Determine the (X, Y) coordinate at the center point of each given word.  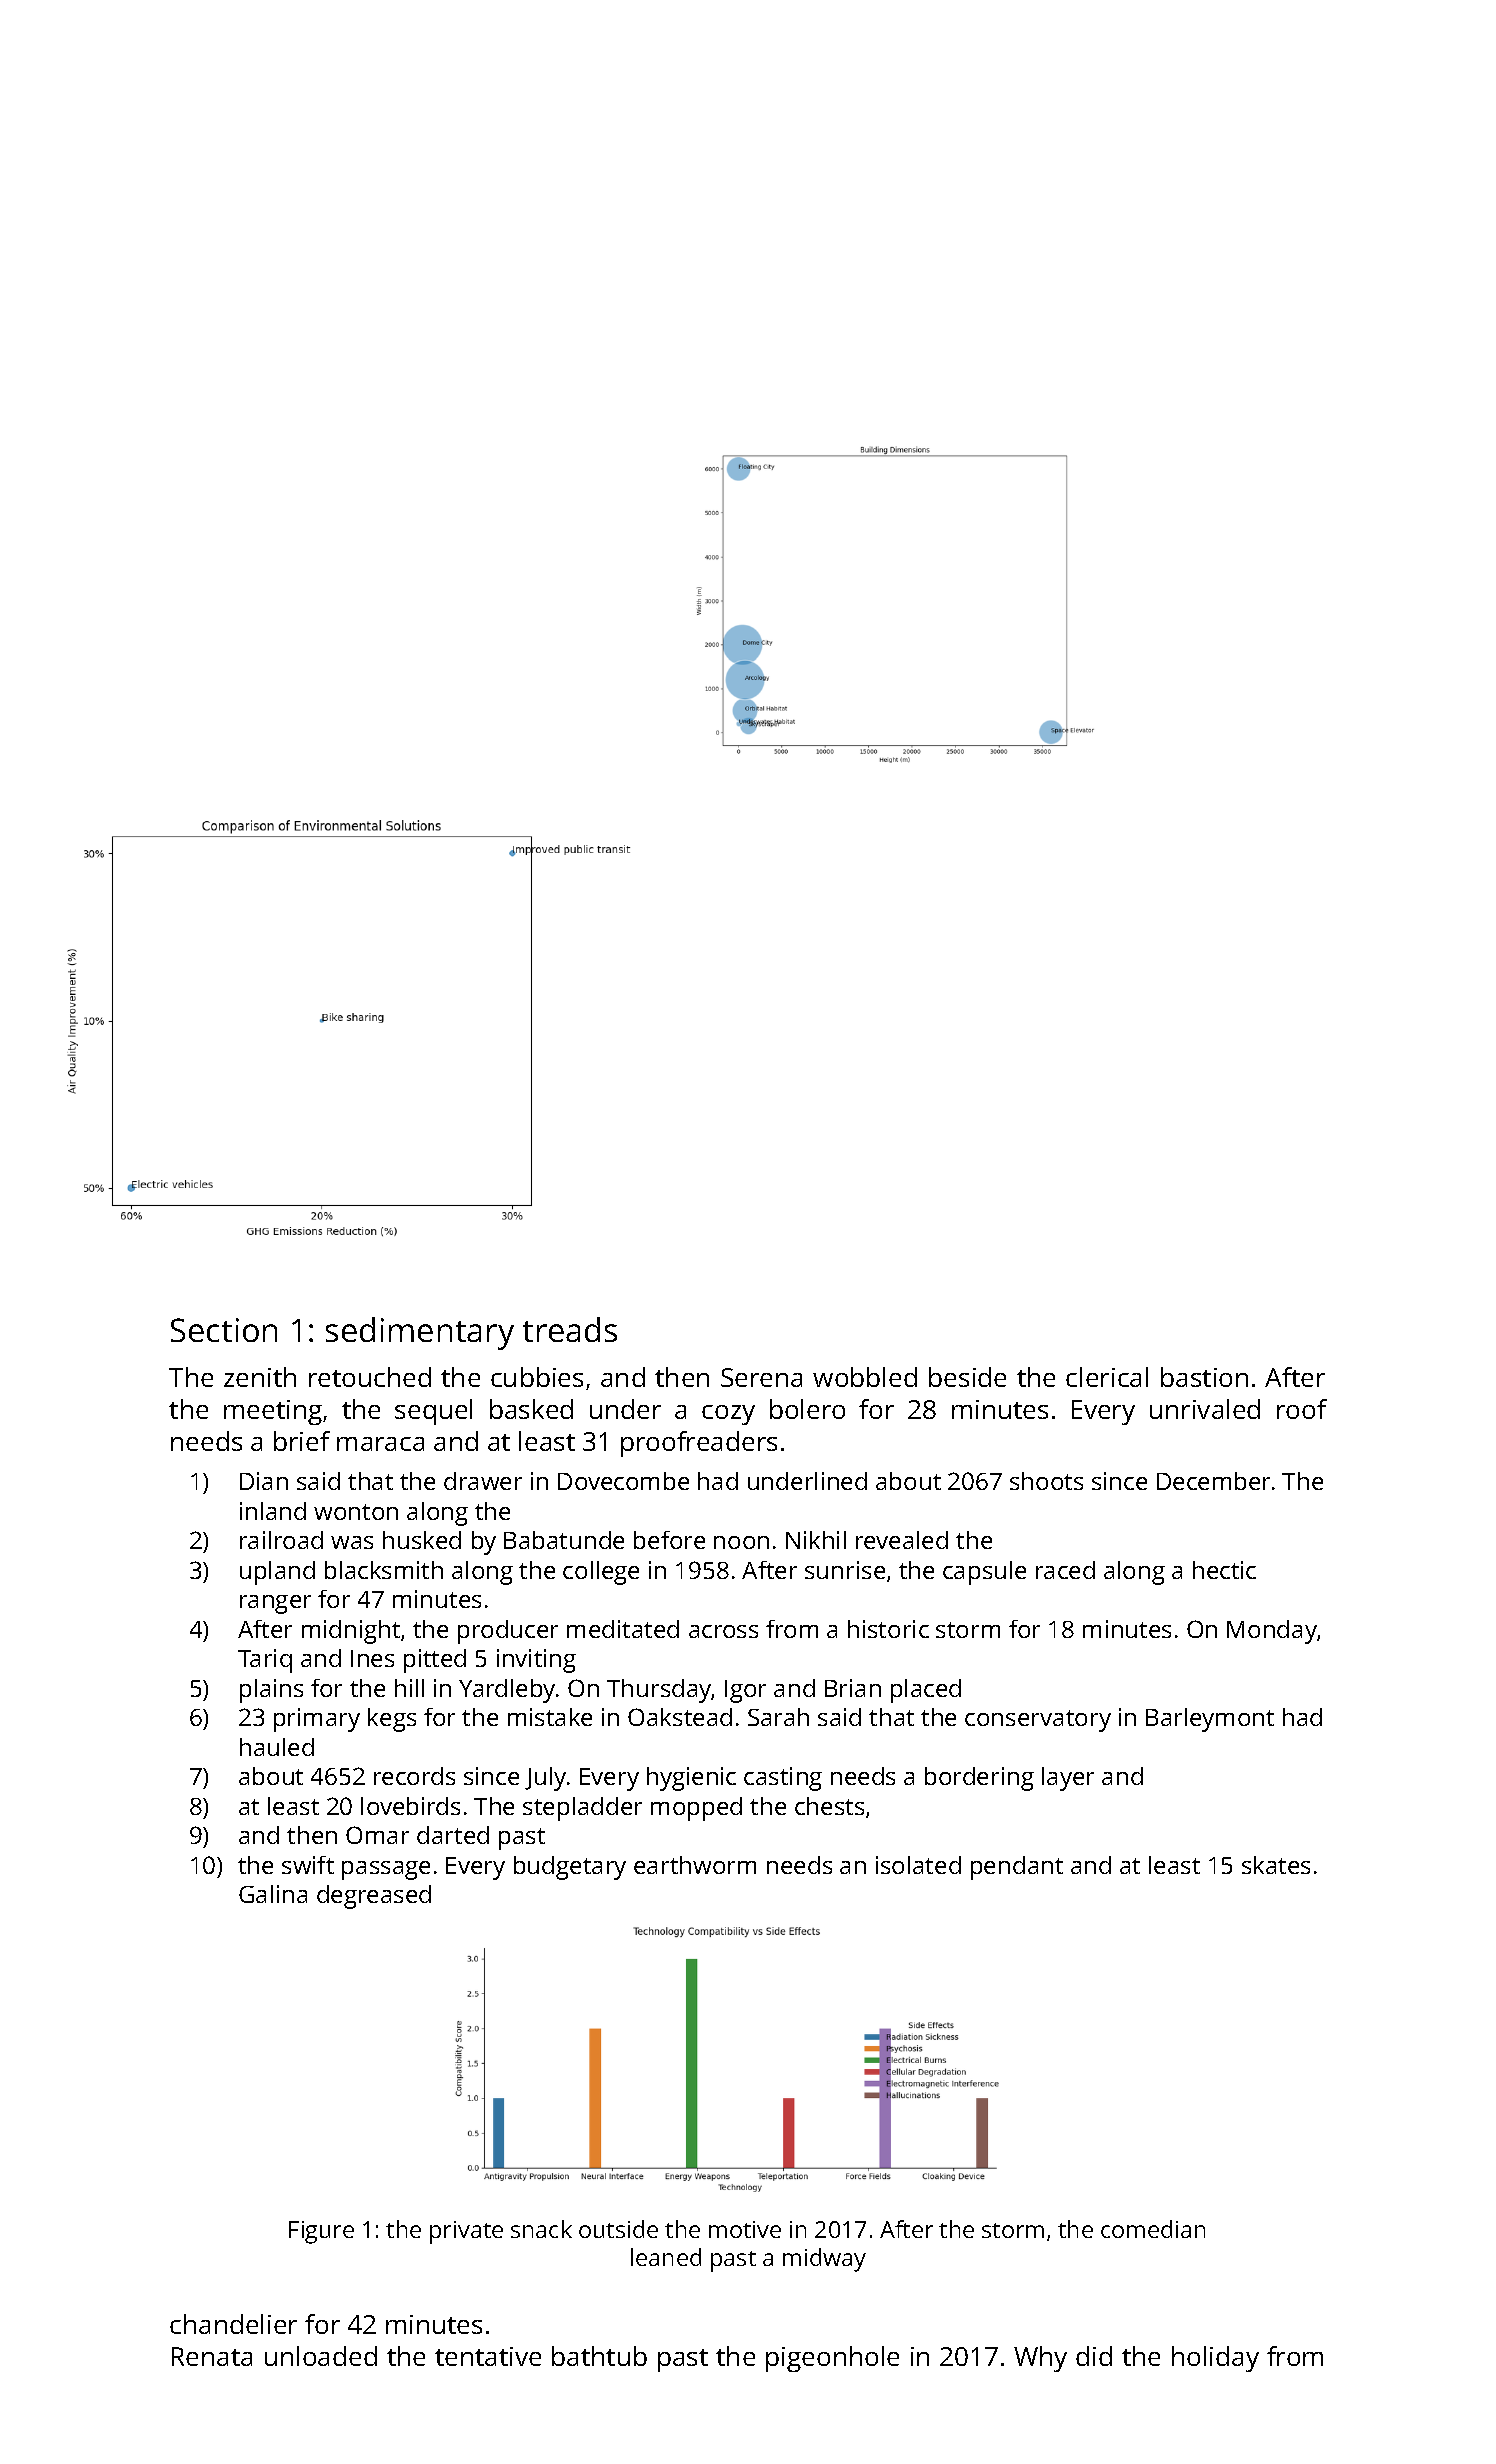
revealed (902, 1540)
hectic (1224, 1570)
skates (1276, 1865)
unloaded (321, 2356)
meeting (273, 1412)
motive (745, 2229)
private (466, 2232)
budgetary (570, 1868)
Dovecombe (623, 1481)
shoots (1046, 1481)
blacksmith (384, 1570)
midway (824, 2260)
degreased (374, 1897)
